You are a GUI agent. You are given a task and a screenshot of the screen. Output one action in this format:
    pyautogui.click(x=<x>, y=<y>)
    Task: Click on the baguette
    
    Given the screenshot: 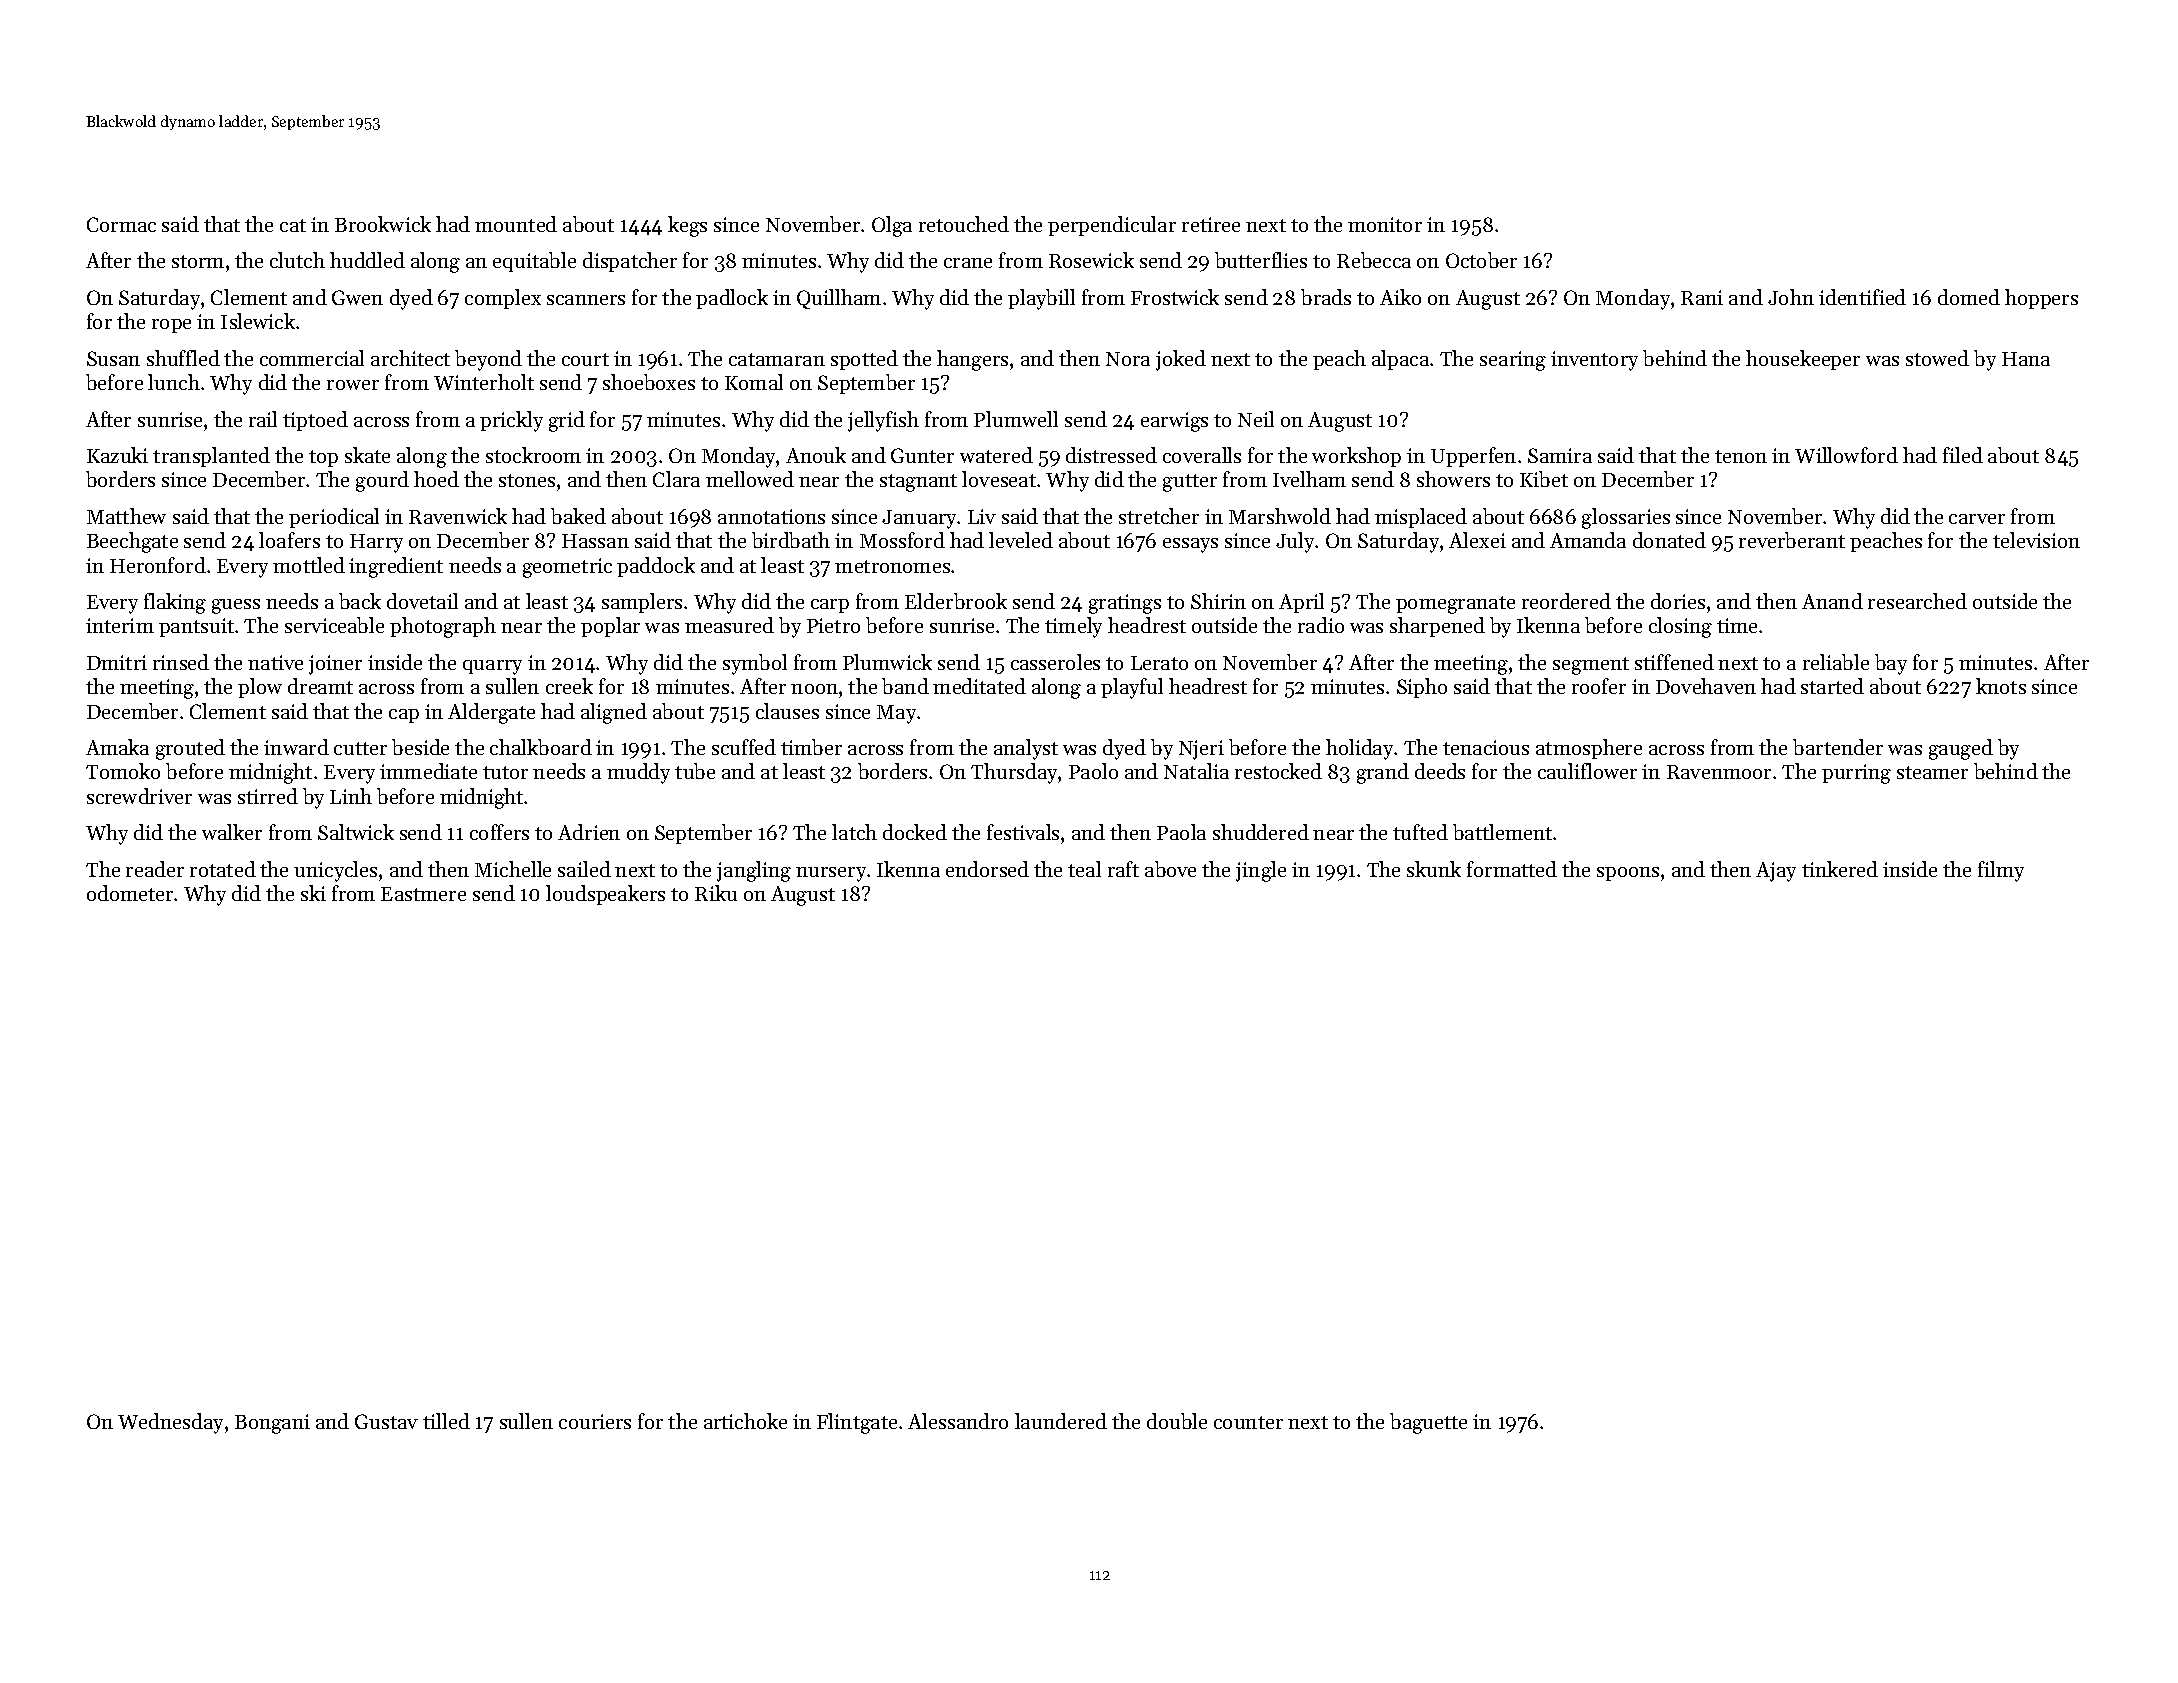 What is the action you would take?
    pyautogui.click(x=1428, y=1423)
